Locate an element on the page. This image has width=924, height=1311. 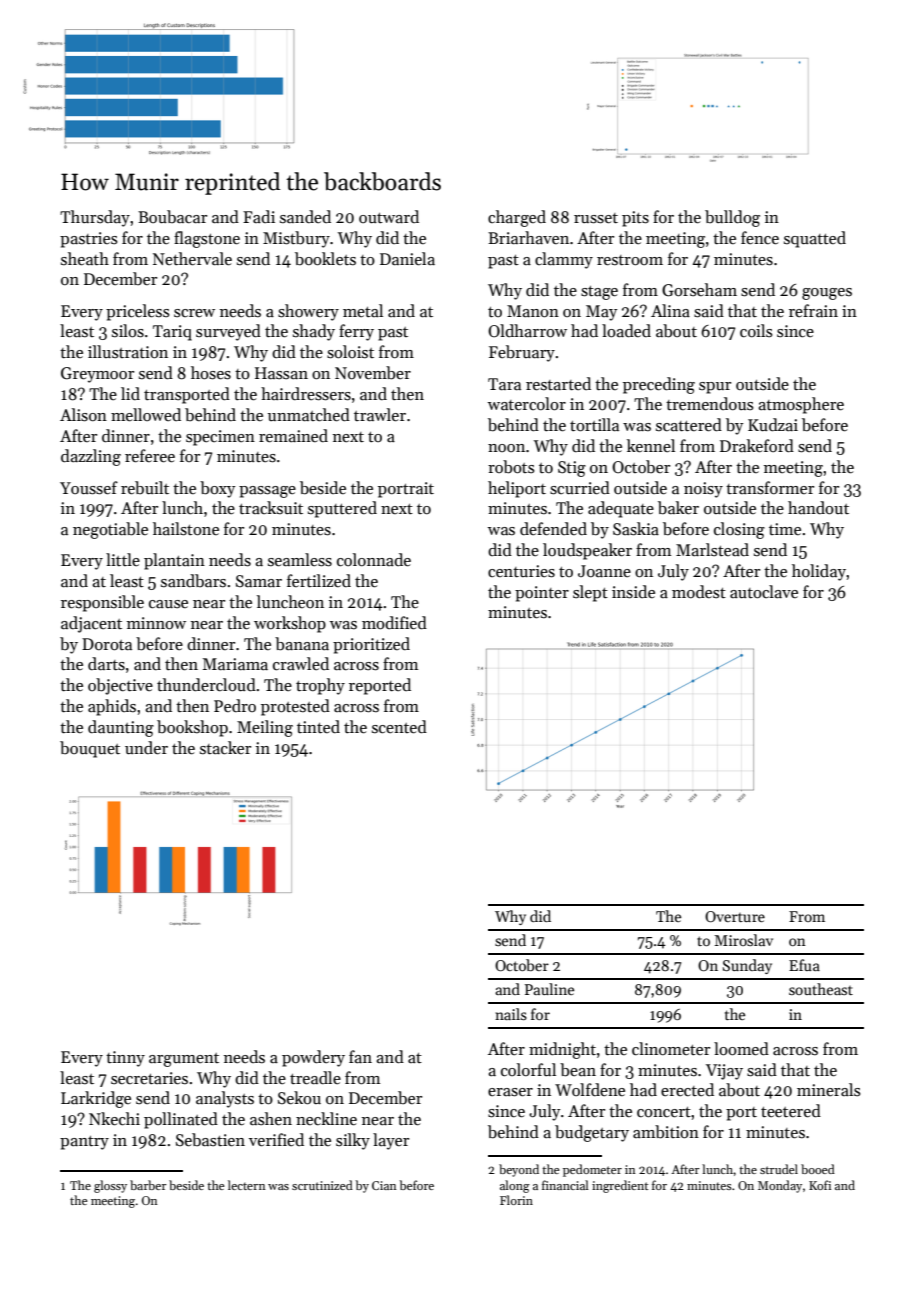
nails is located at coordinates (511, 1014).
